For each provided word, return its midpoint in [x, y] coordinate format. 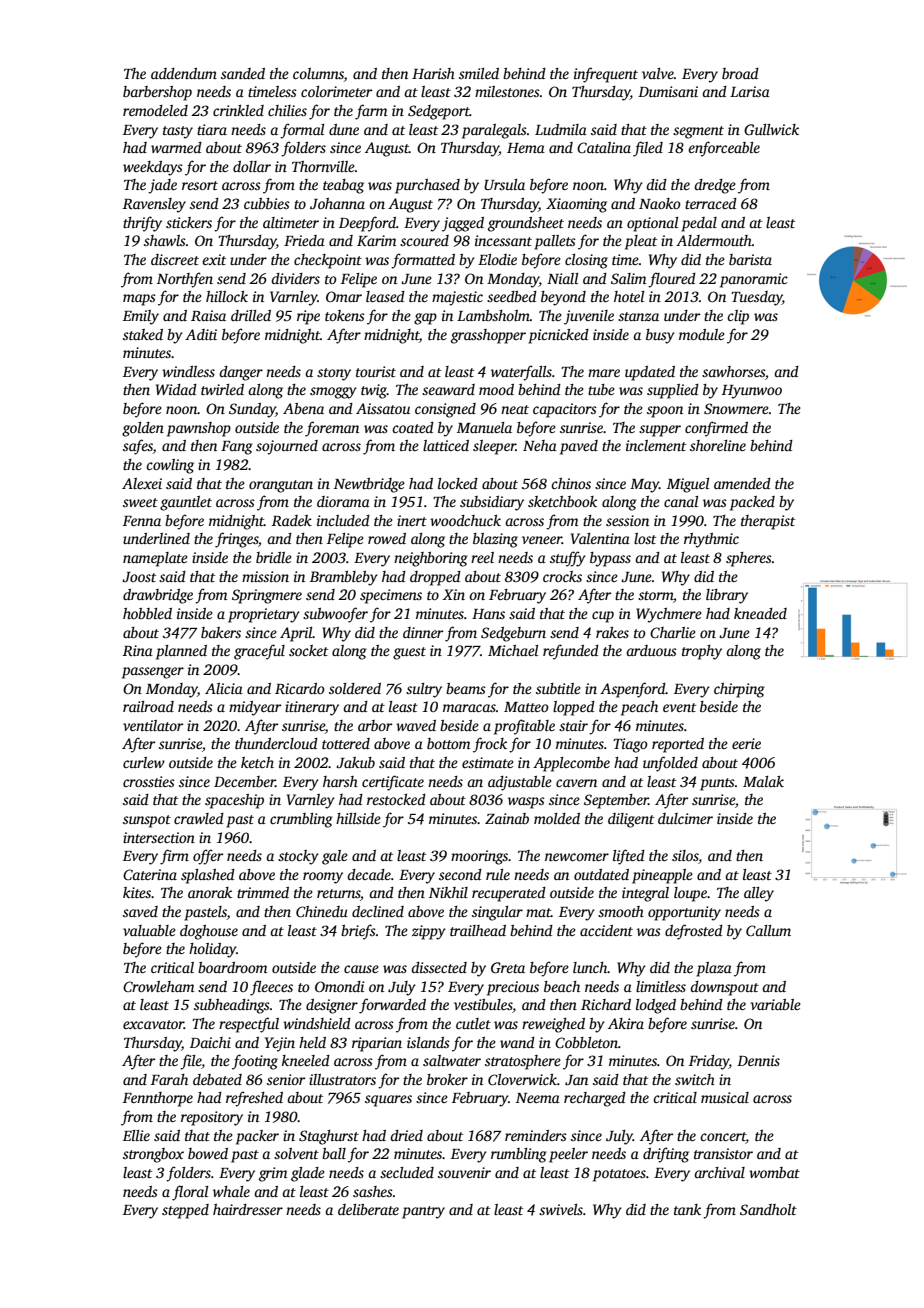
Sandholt [768, 1209]
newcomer [577, 857]
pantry [423, 1212]
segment [698, 132]
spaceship [234, 801]
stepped [185, 1211]
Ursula [504, 184]
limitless [661, 986]
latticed [446, 445]
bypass [610, 559]
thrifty [142, 224]
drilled [251, 315]
